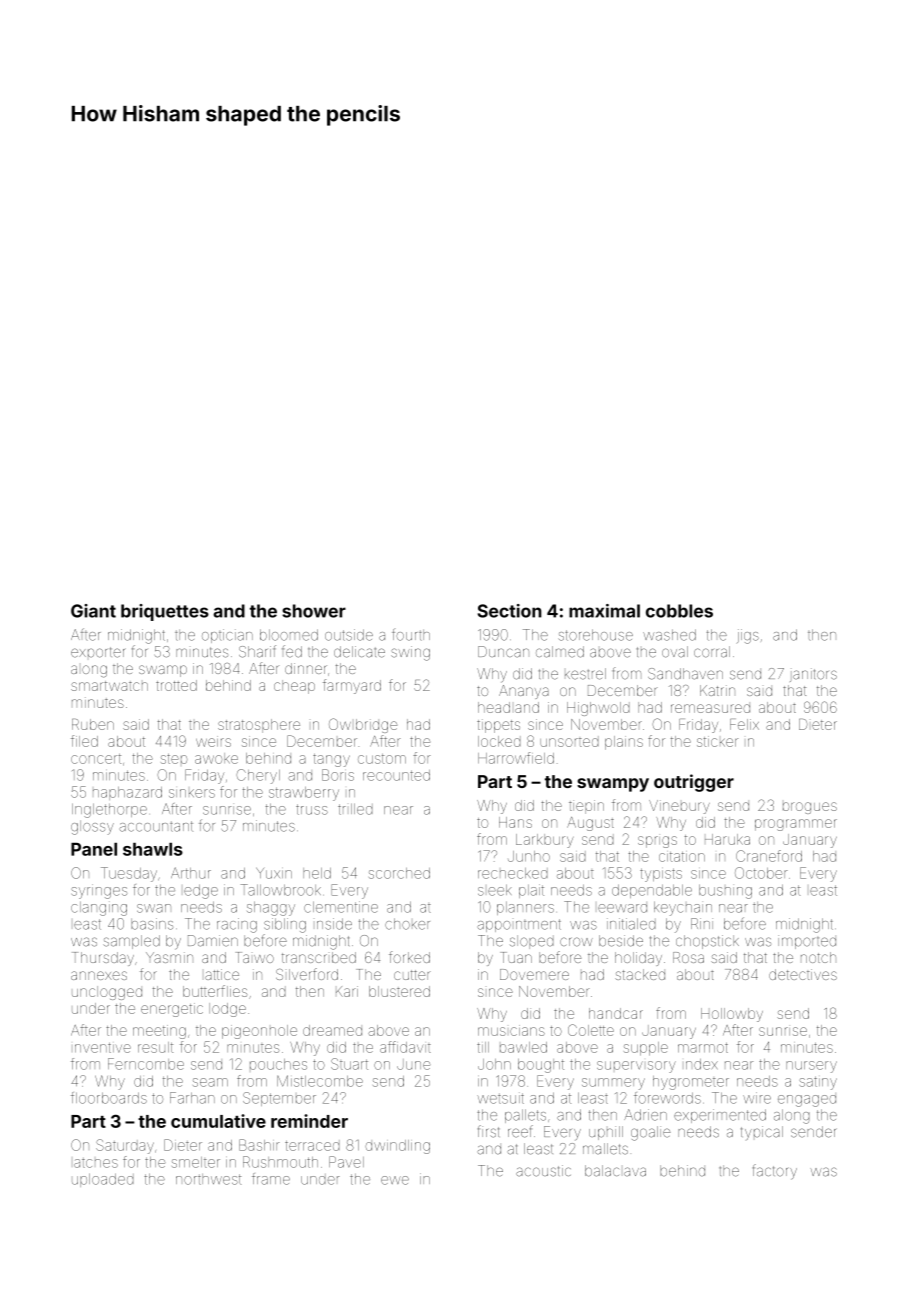  What do you see at coordinates (210, 1082) in the document?
I see `seam` at bounding box center [210, 1082].
